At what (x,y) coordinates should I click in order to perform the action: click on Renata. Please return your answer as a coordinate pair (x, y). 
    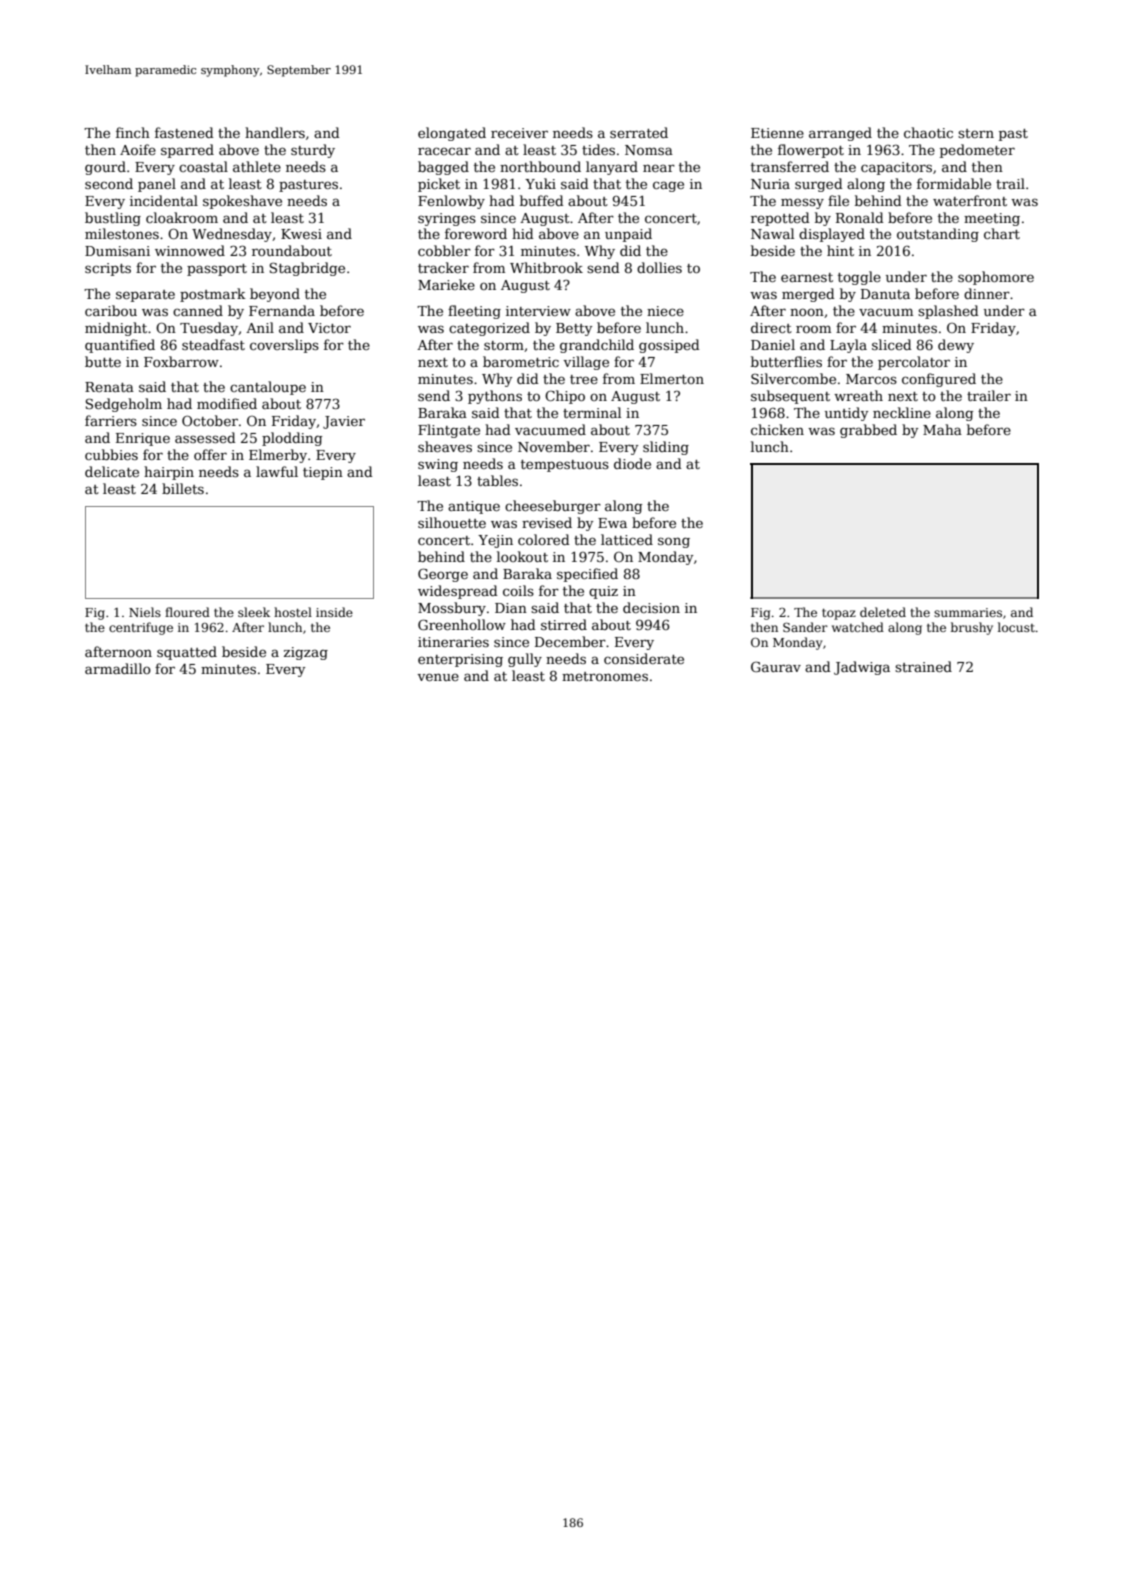
    Looking at the image, I should click on (109, 387).
